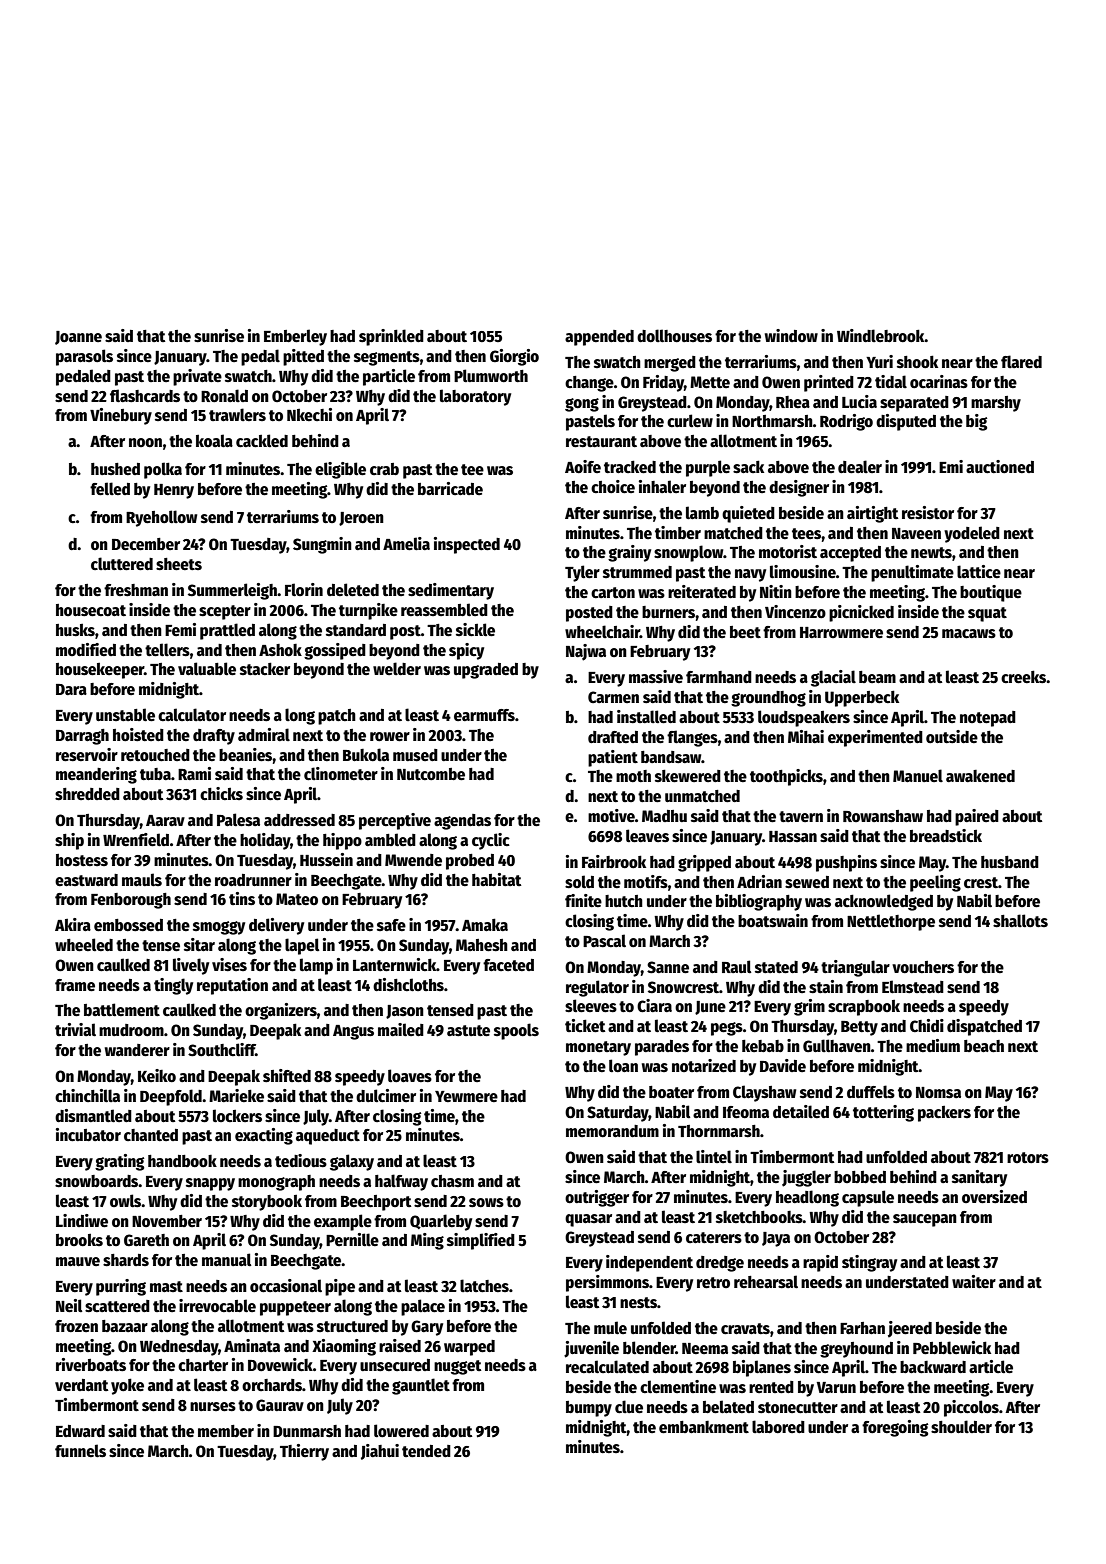 The image size is (1106, 1564). What do you see at coordinates (121, 416) in the screenshot?
I see `Vinebury` at bounding box center [121, 416].
